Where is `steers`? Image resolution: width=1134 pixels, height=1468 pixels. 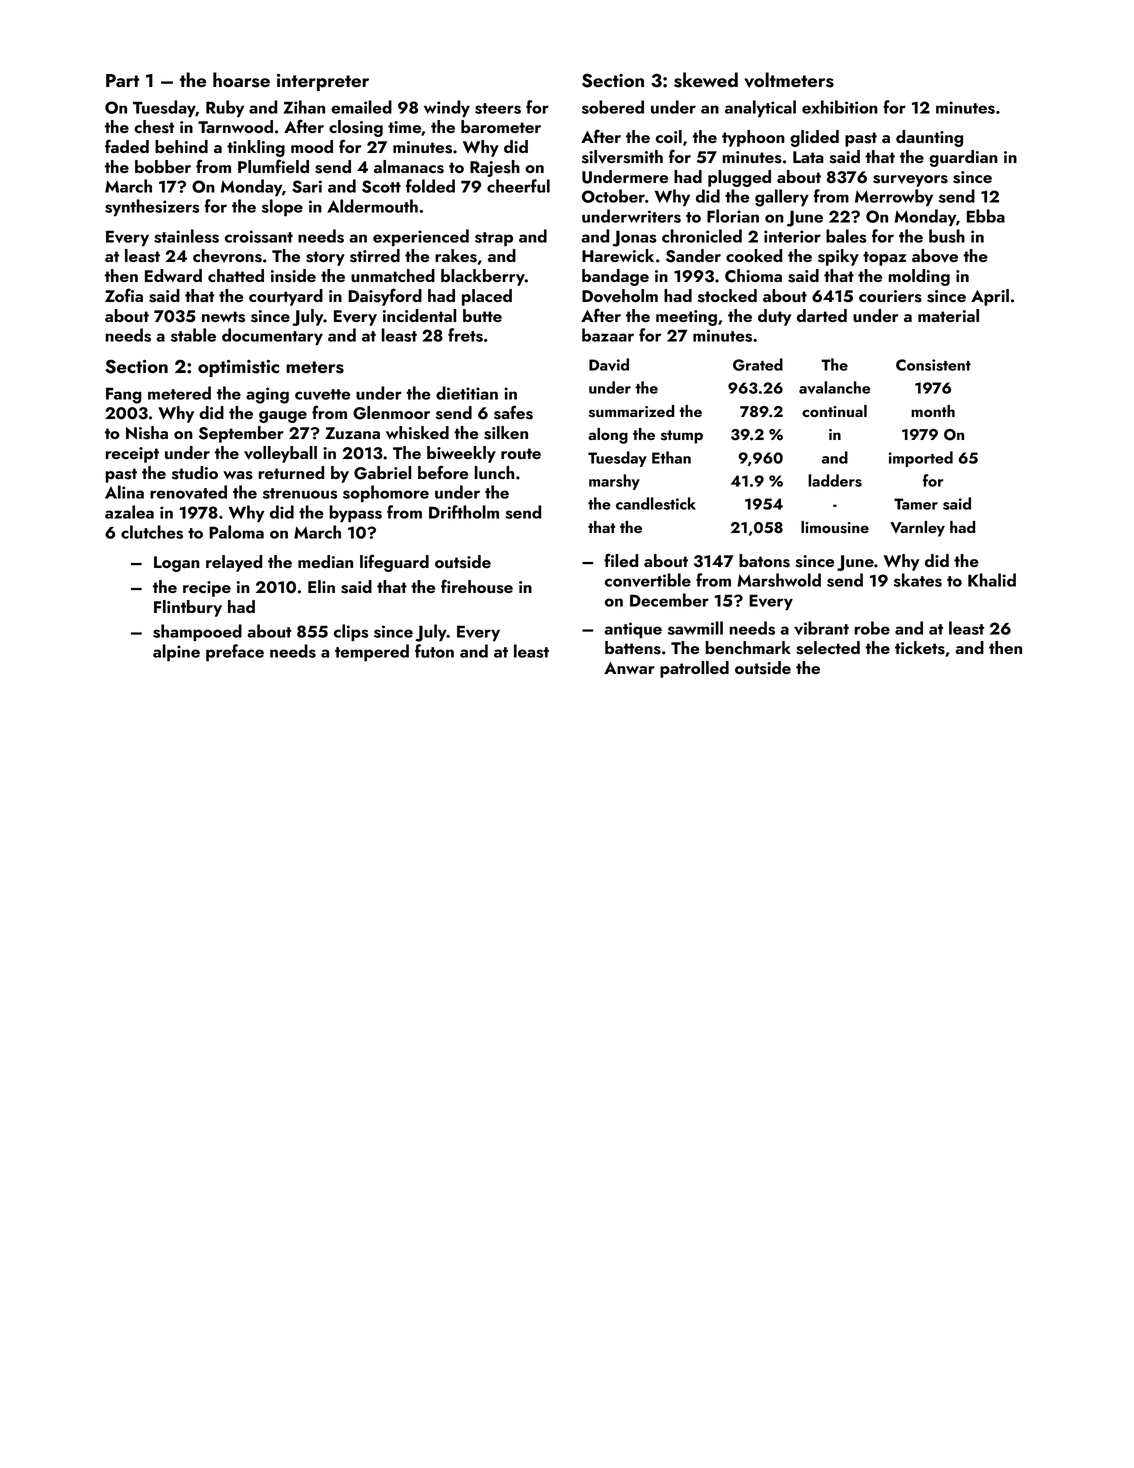 steers is located at coordinates (498, 108).
